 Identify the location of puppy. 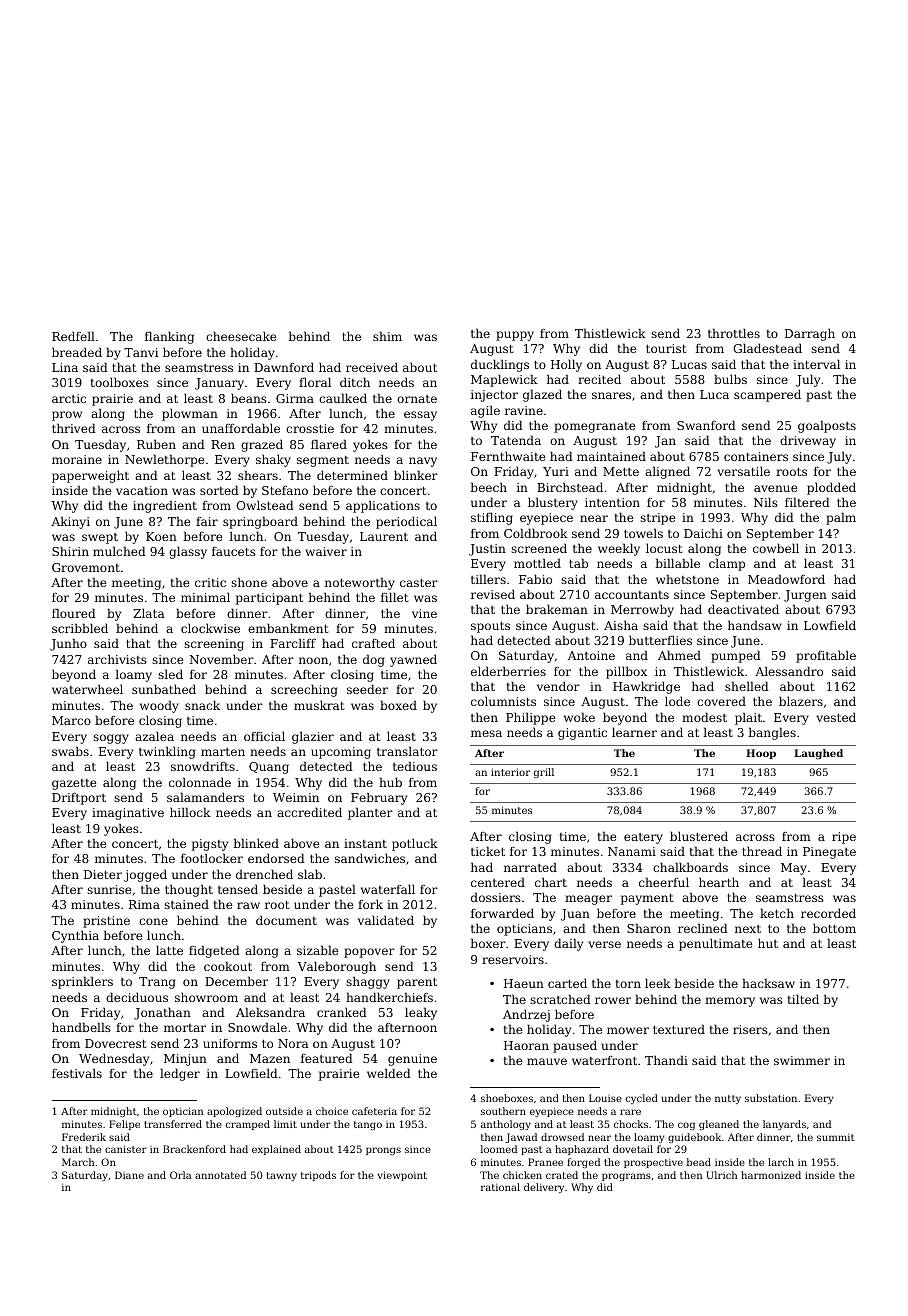
(515, 336).
